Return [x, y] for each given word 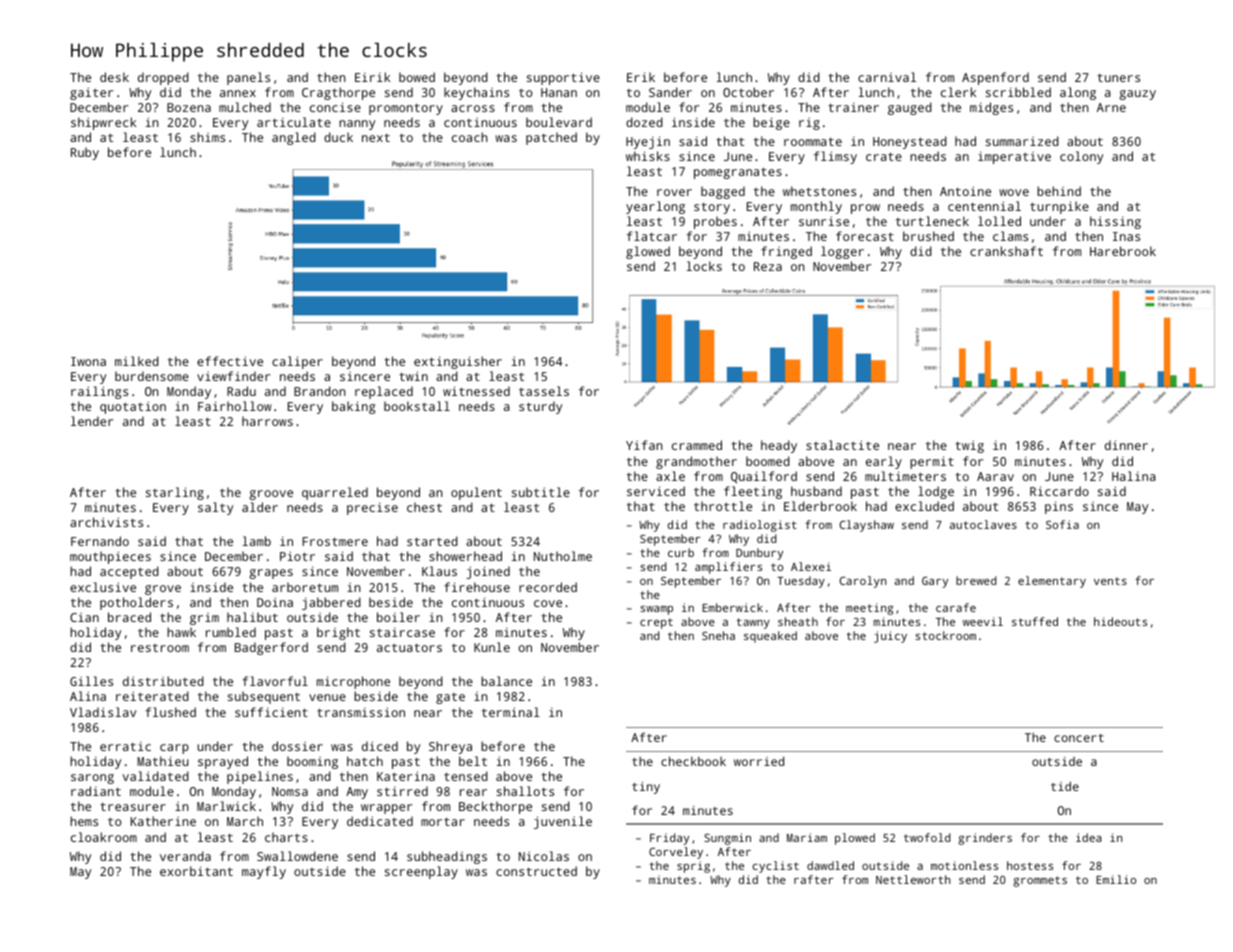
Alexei [811, 566]
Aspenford [995, 78]
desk [114, 77]
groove [271, 495]
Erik [641, 77]
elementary [1052, 582]
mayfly [264, 872]
